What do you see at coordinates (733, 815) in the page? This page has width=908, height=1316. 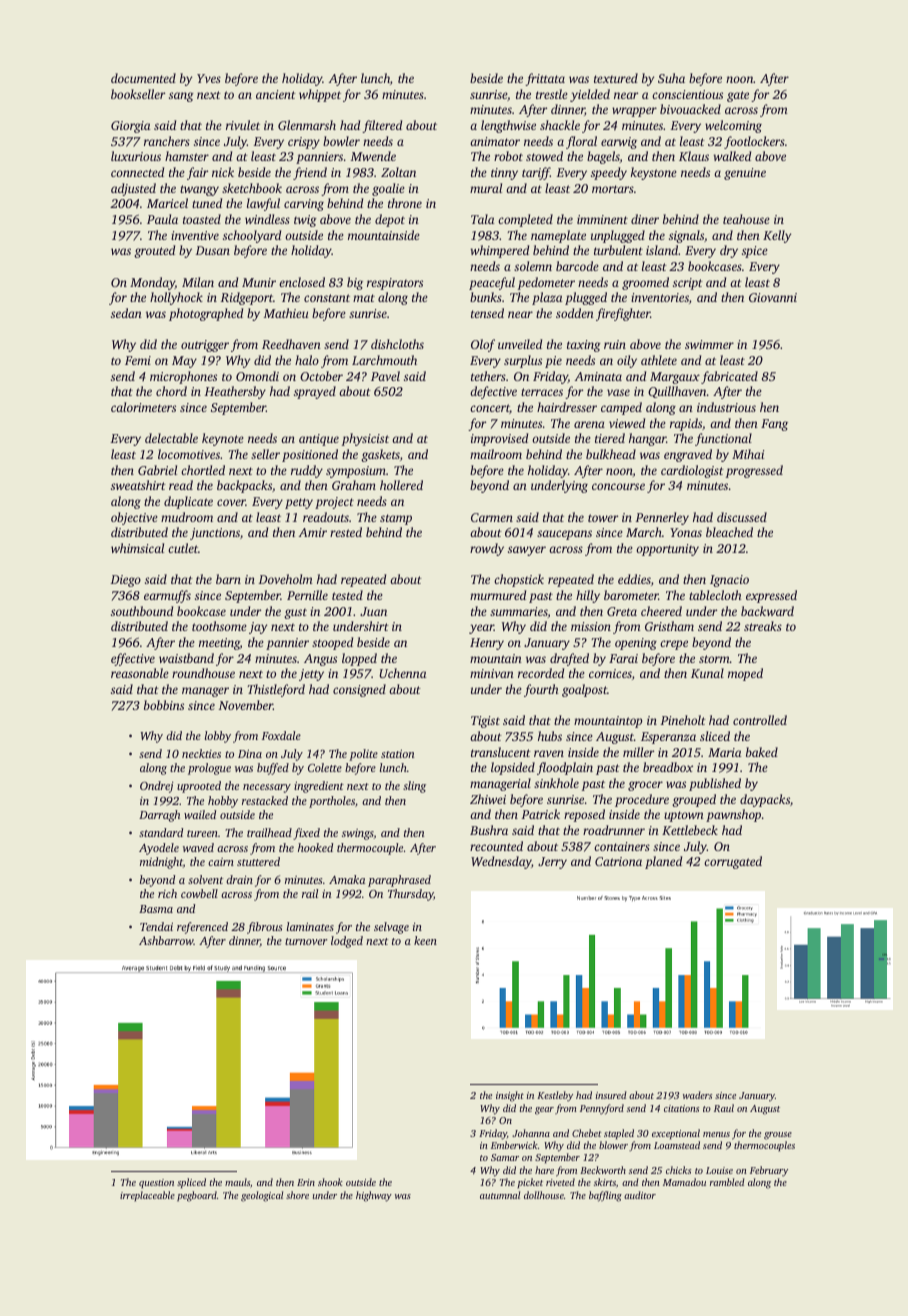 I see `pawnshop` at bounding box center [733, 815].
